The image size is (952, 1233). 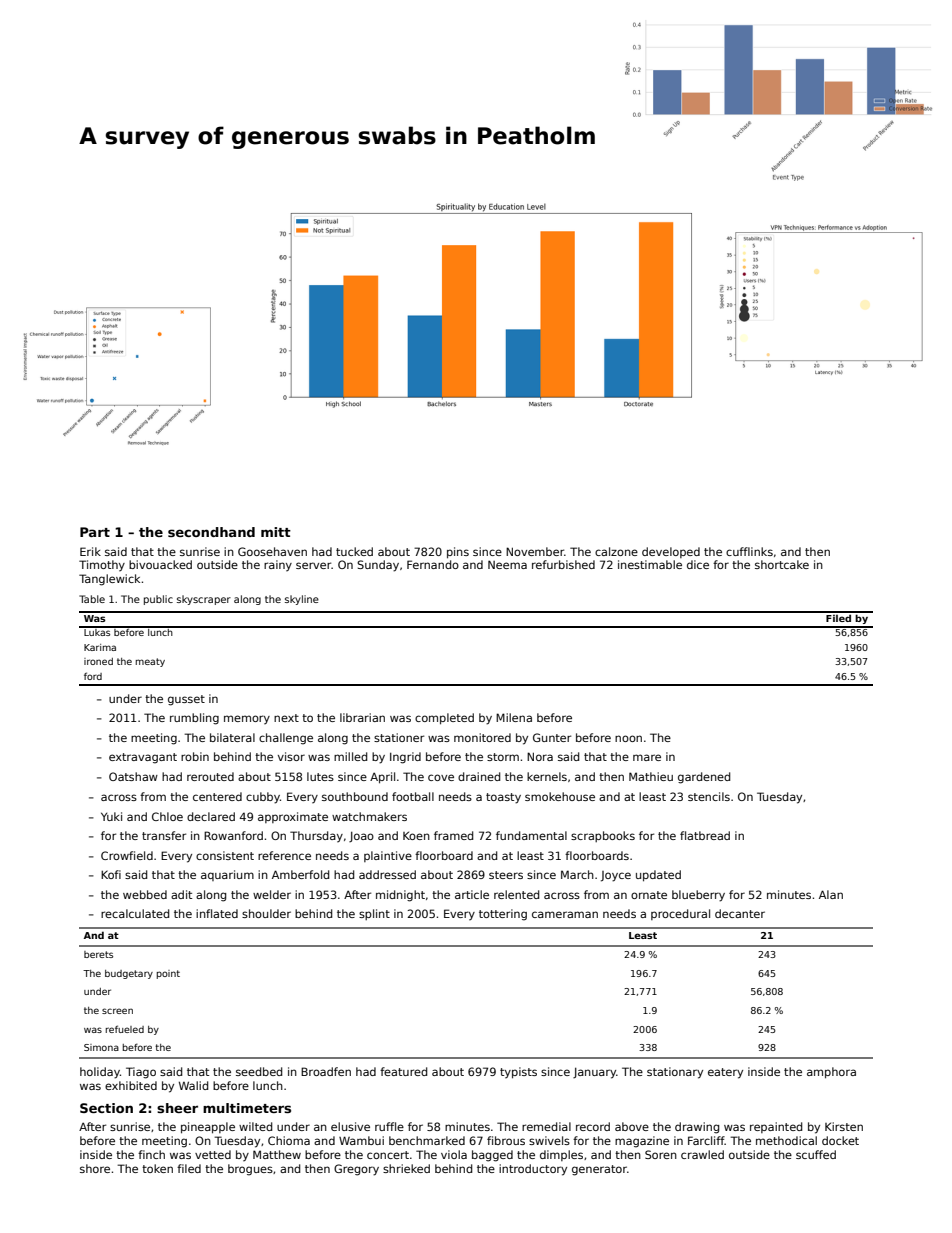 I want to click on Gregory, so click(x=356, y=1170).
